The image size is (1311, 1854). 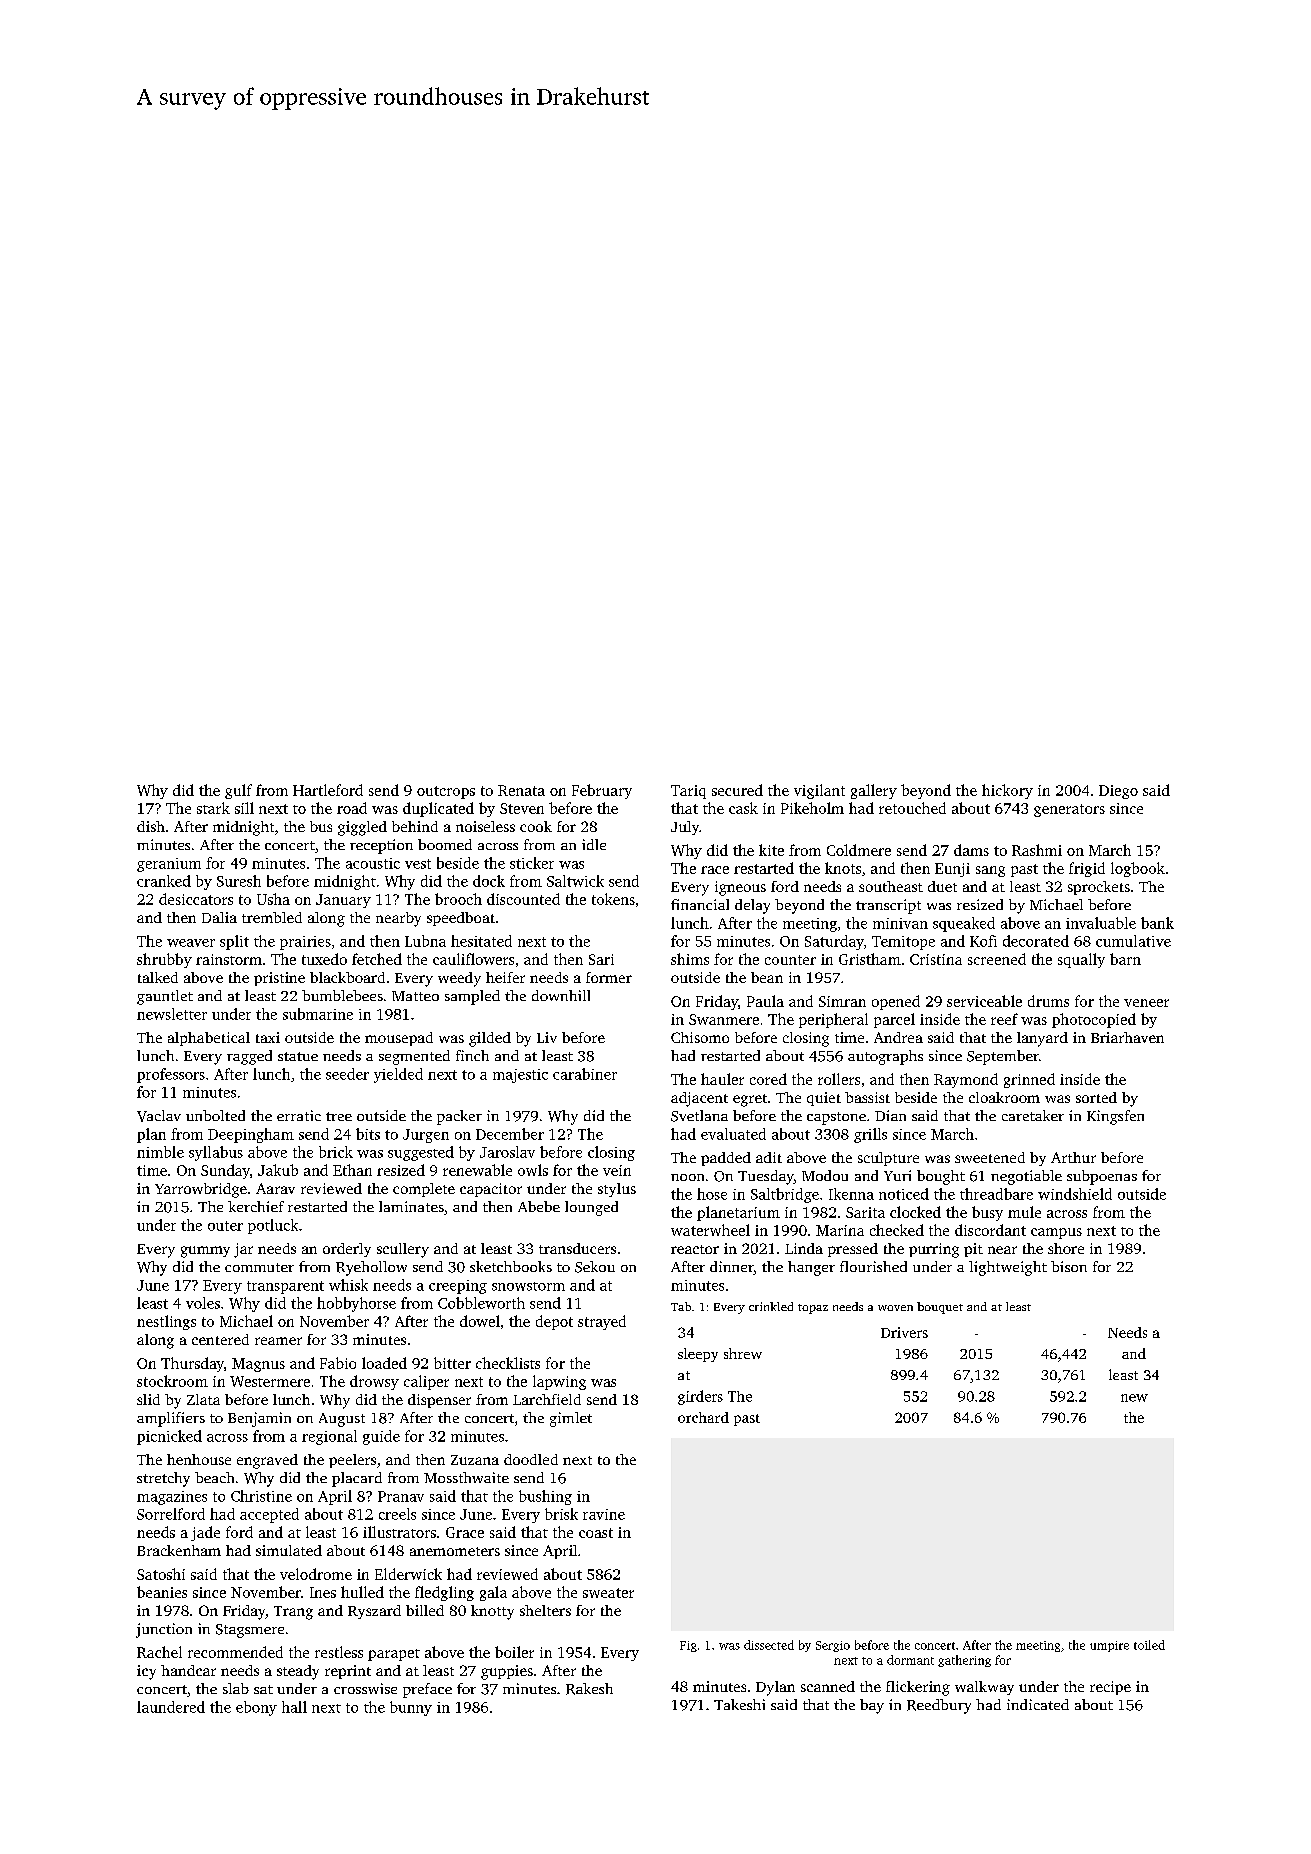 What do you see at coordinates (752, 906) in the page?
I see `delay` at bounding box center [752, 906].
